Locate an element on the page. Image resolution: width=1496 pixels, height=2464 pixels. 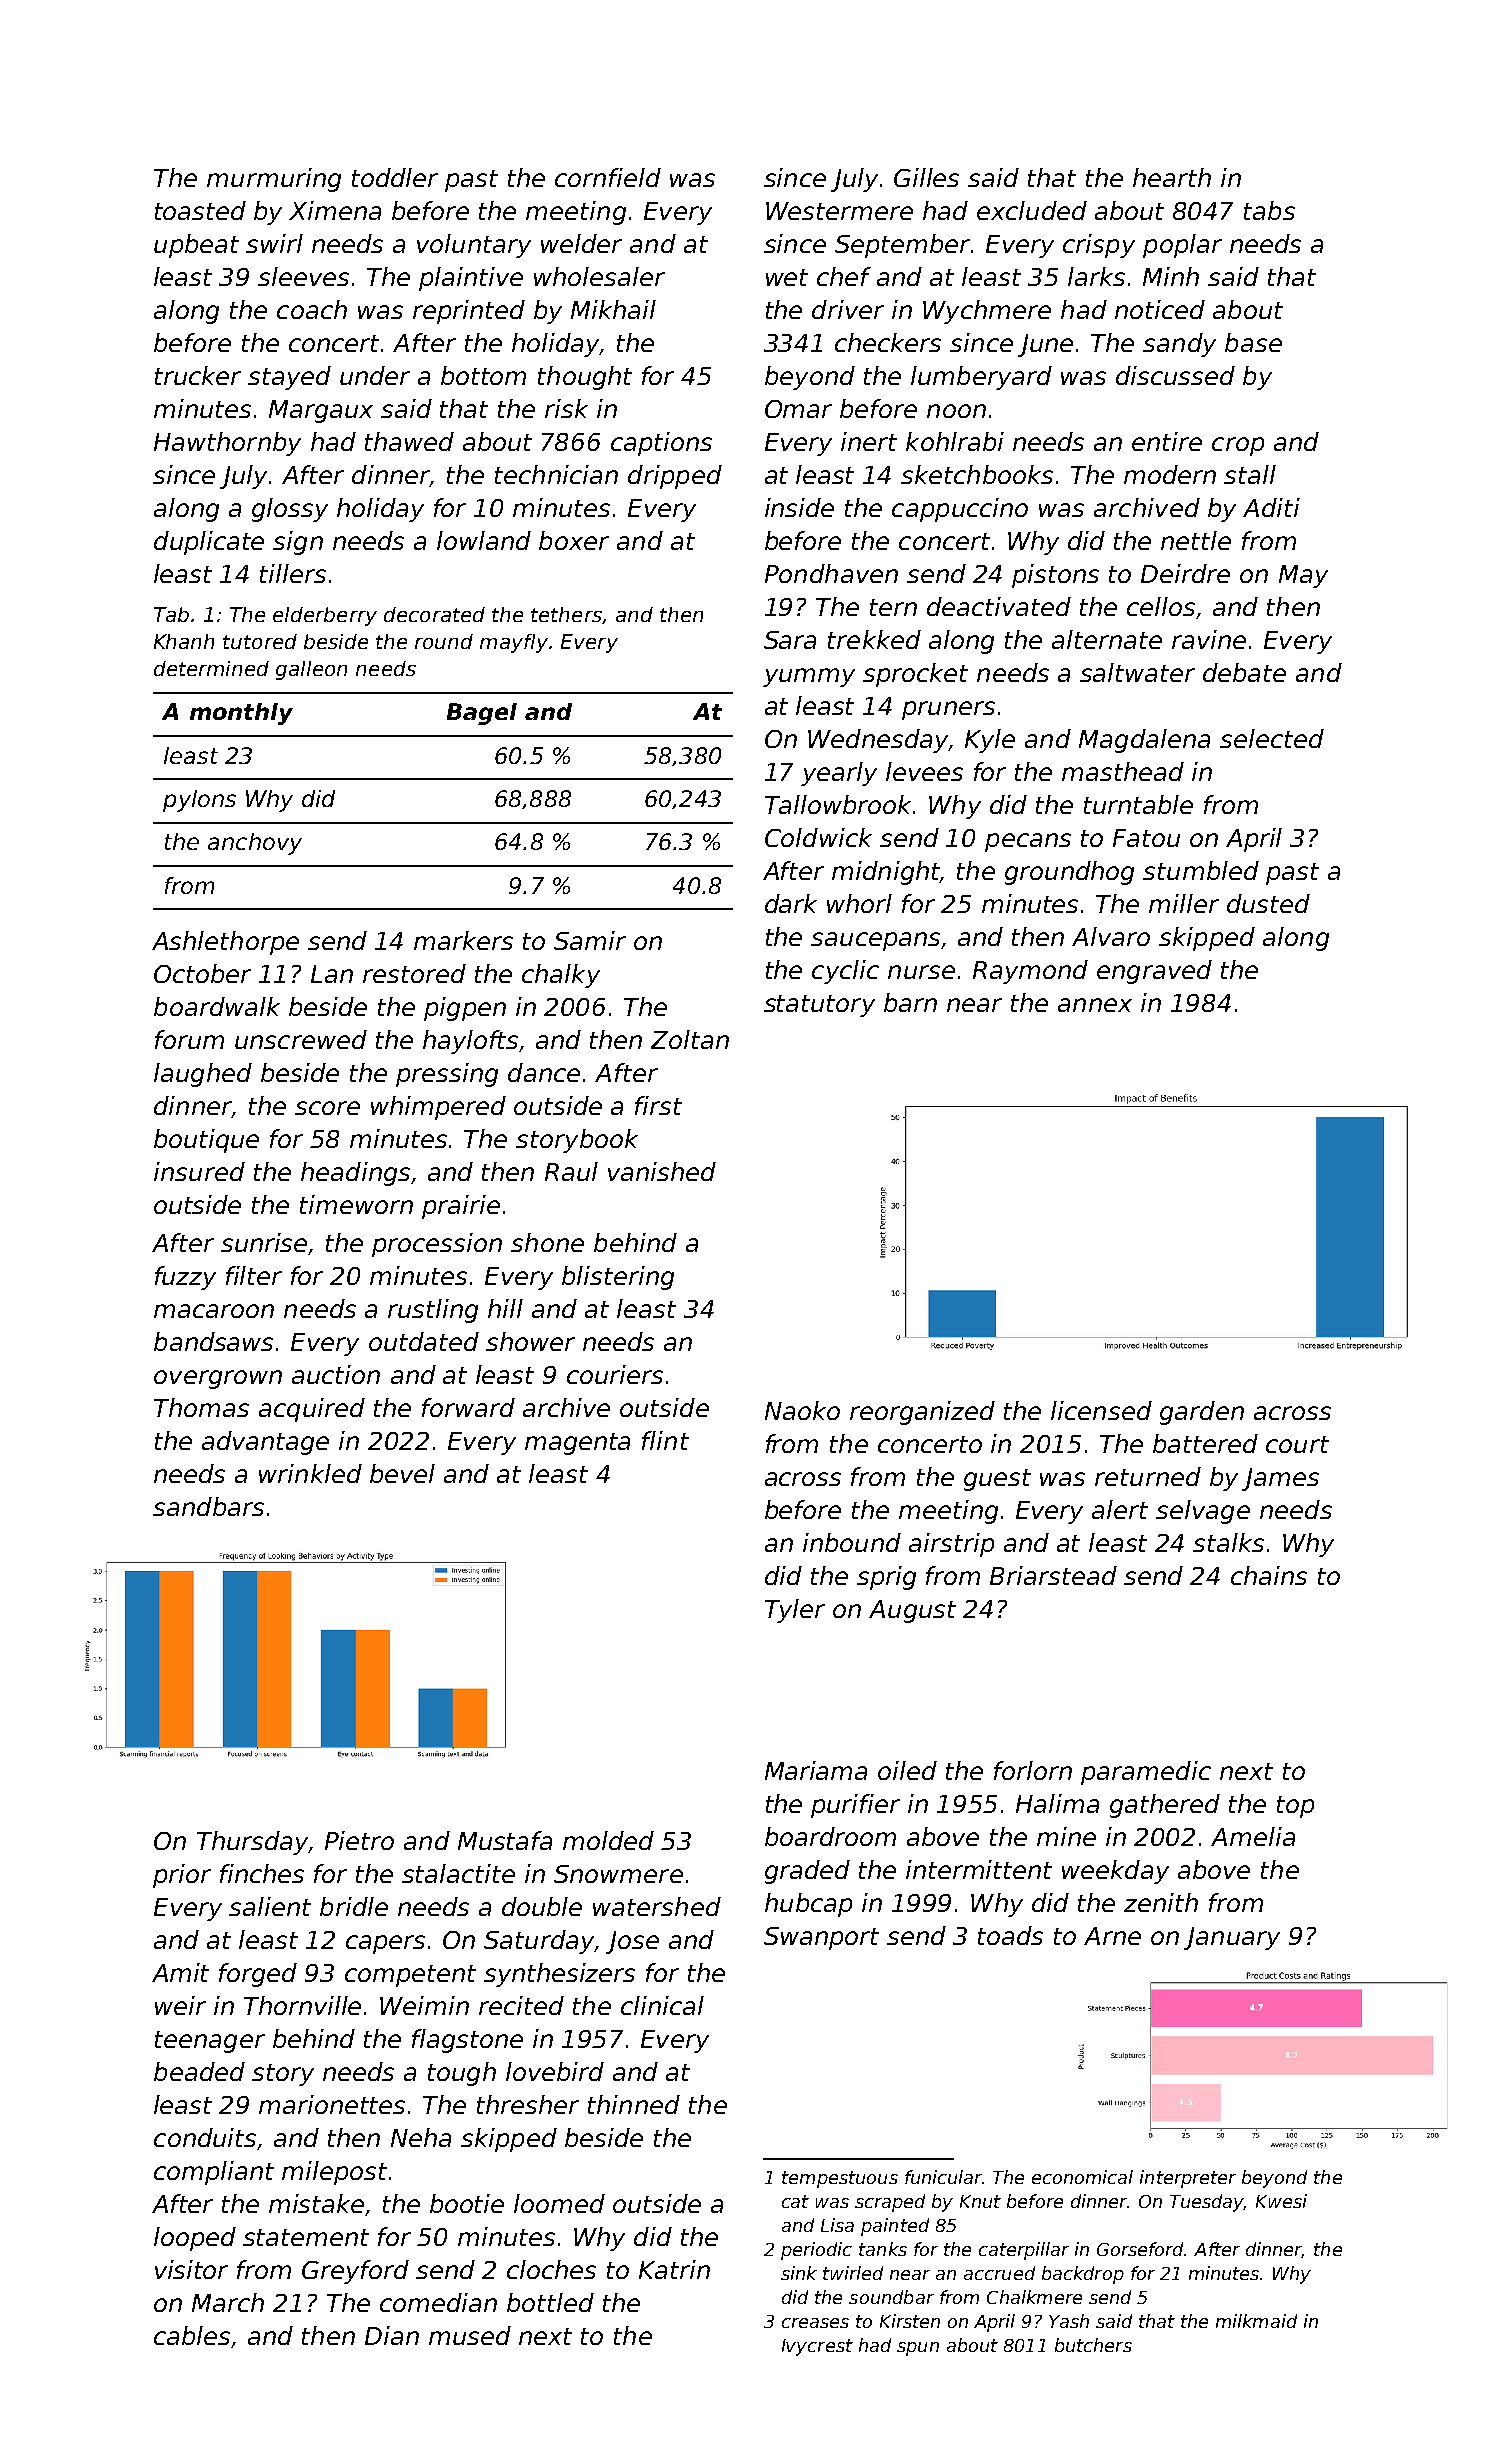
garden is located at coordinates (1202, 1413).
